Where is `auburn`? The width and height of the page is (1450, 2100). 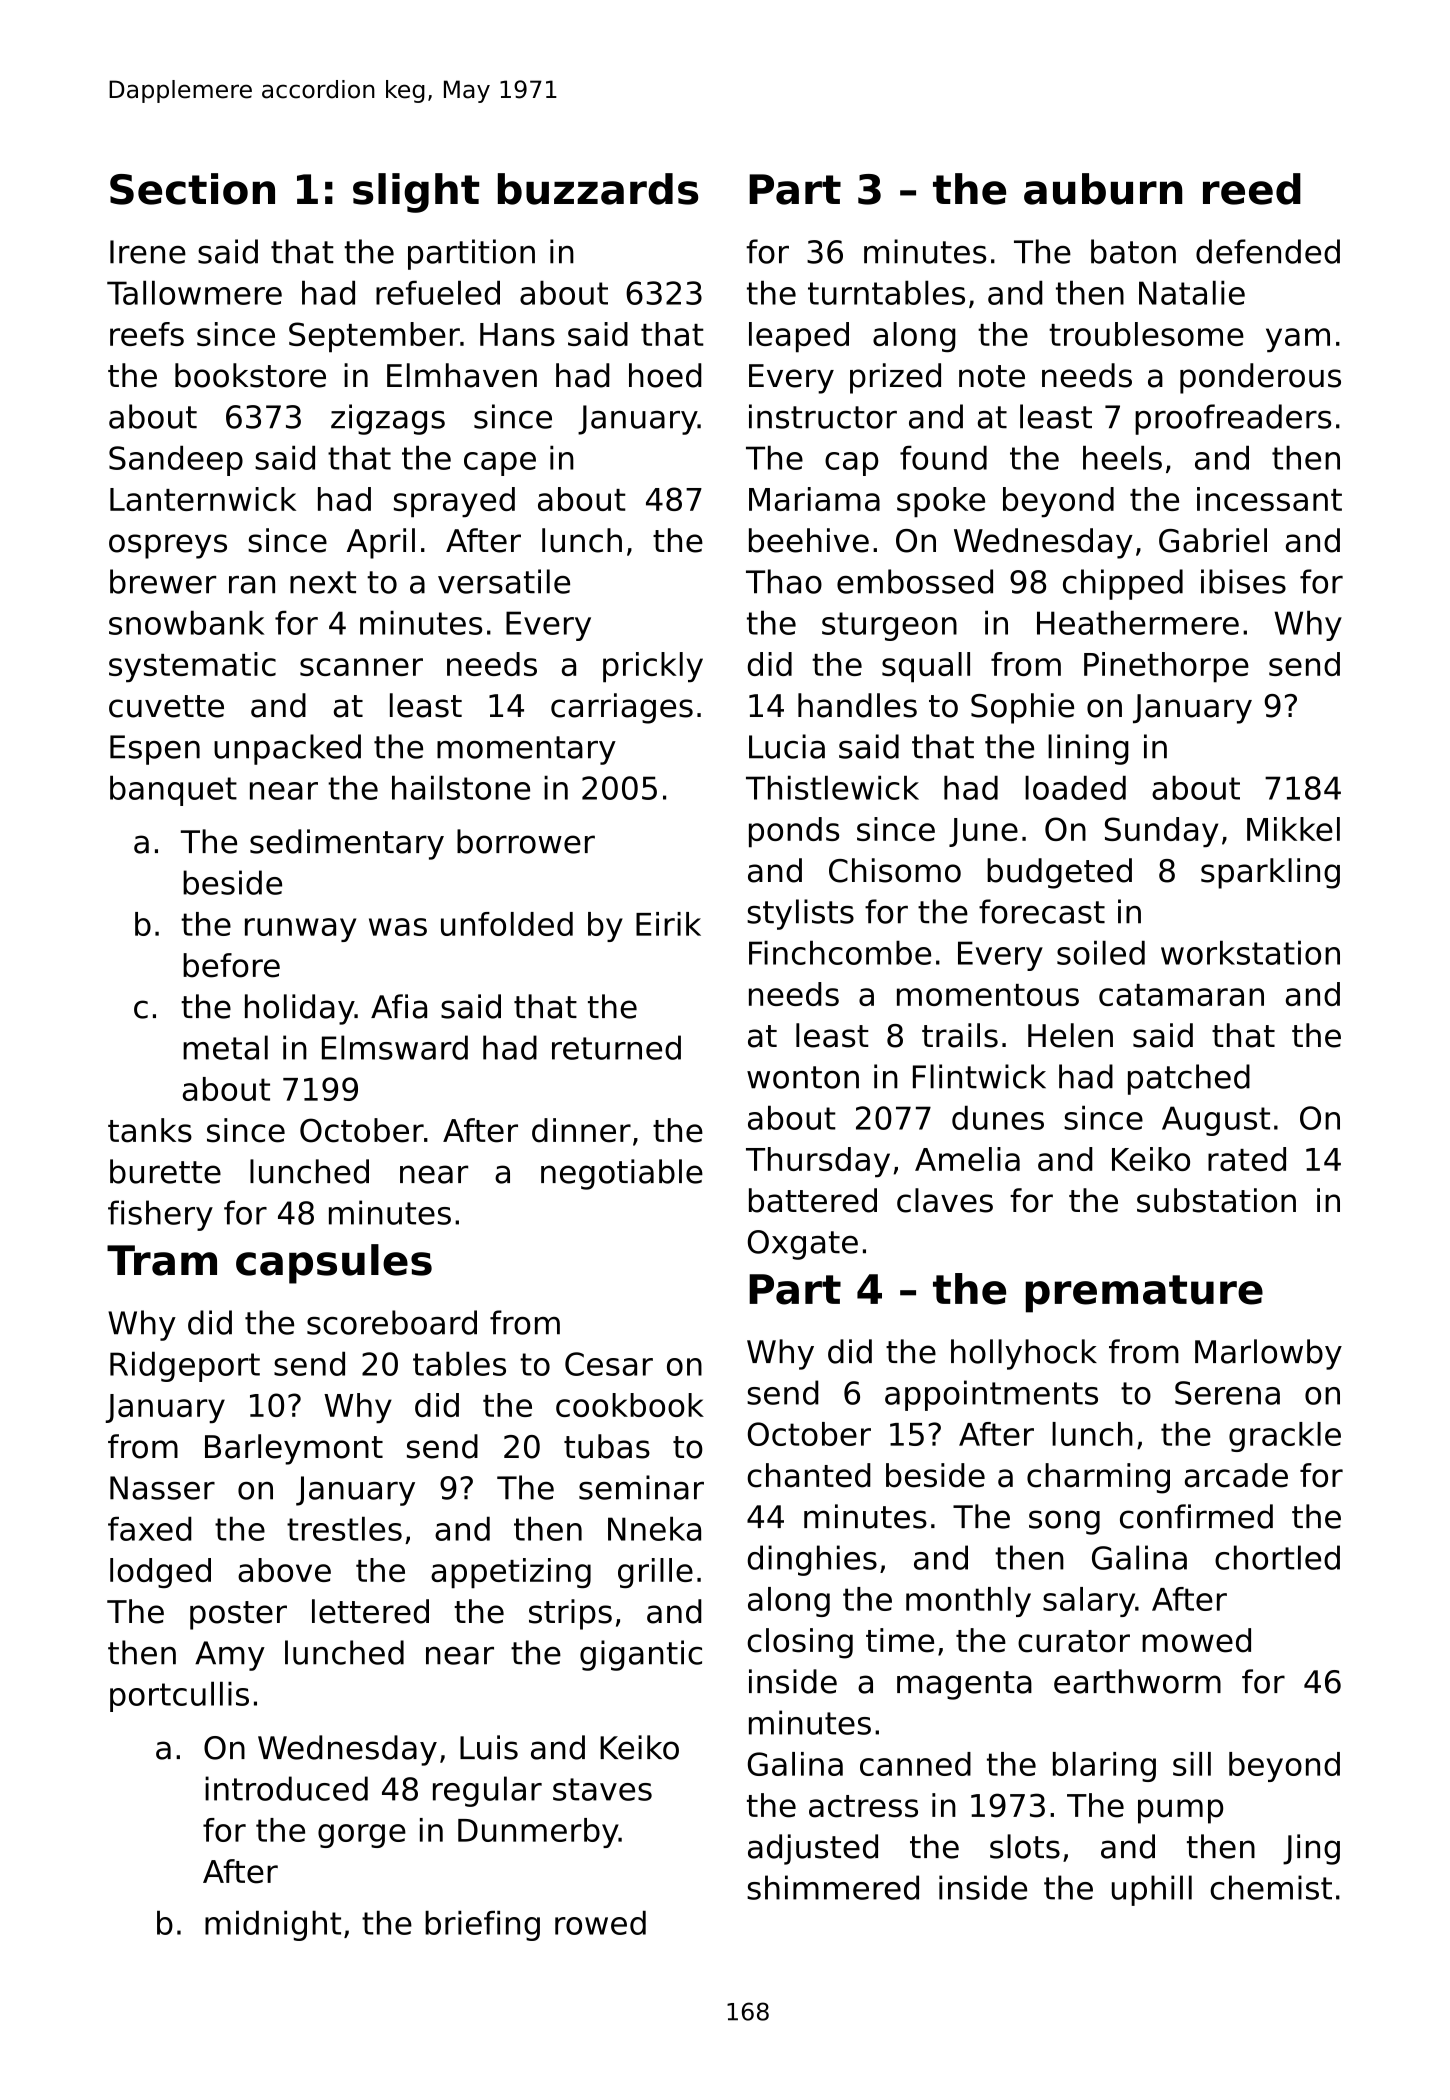 auburn is located at coordinates (1103, 189).
